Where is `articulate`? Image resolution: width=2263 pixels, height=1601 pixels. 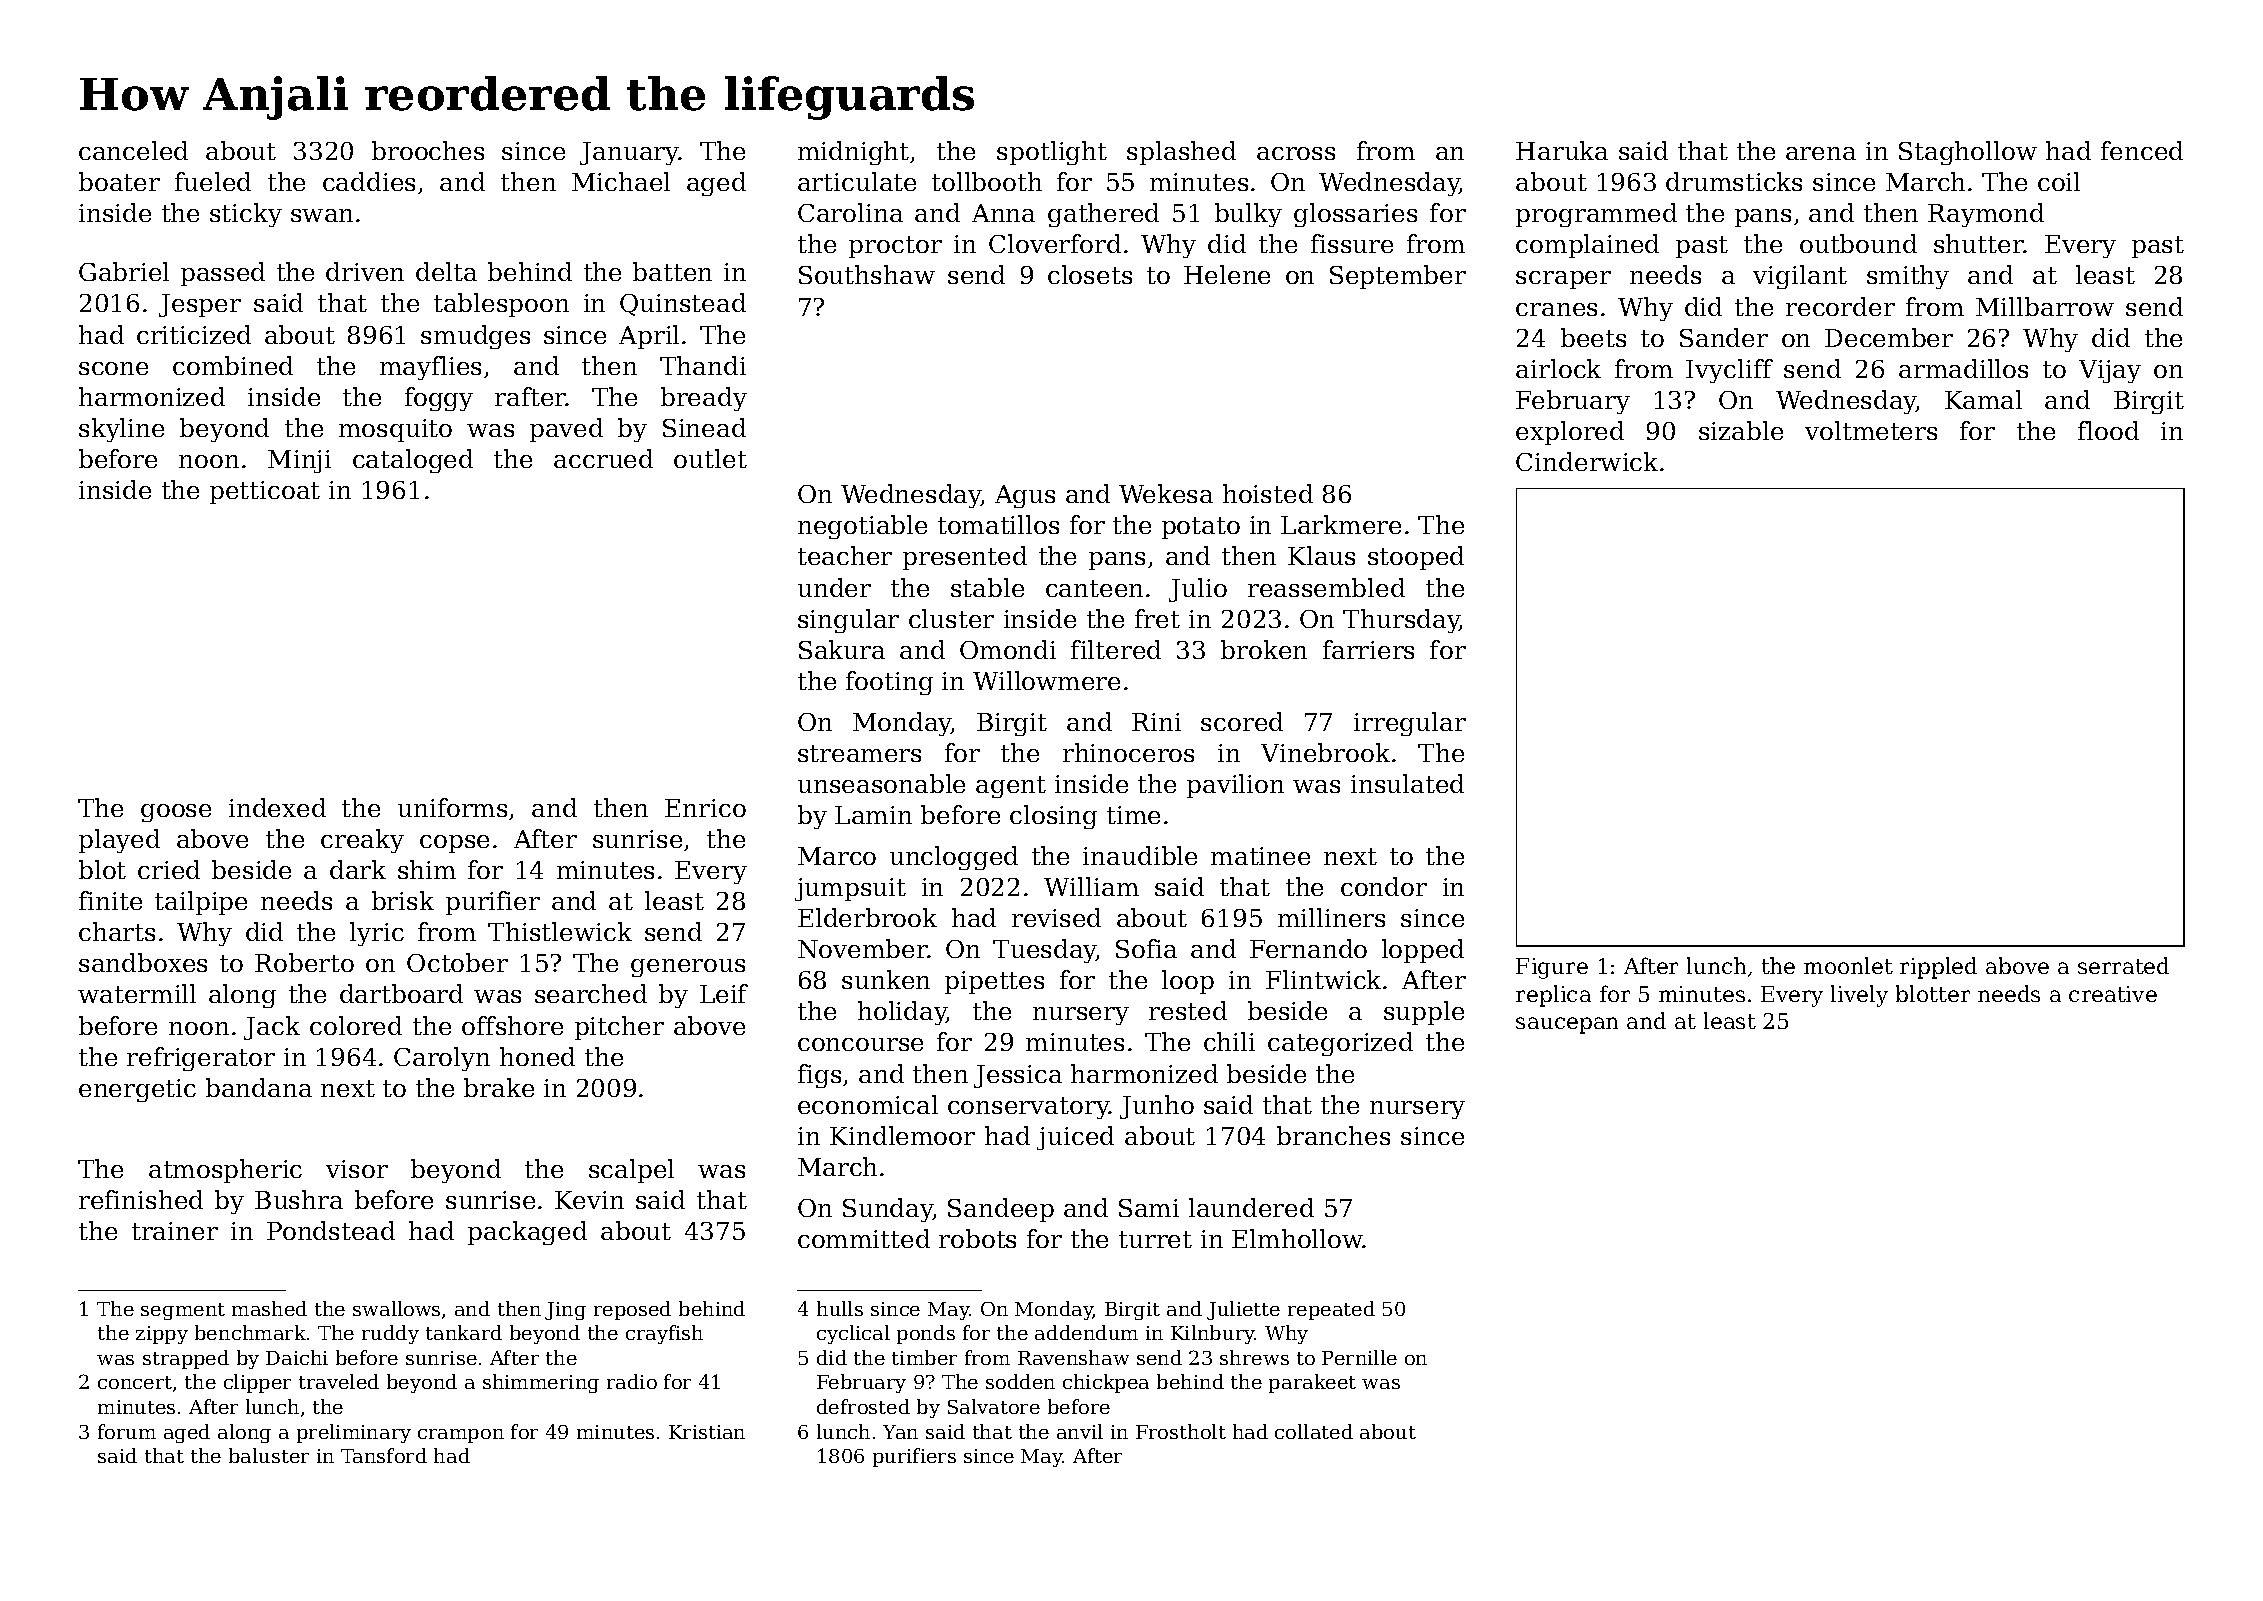 articulate is located at coordinates (857, 181).
